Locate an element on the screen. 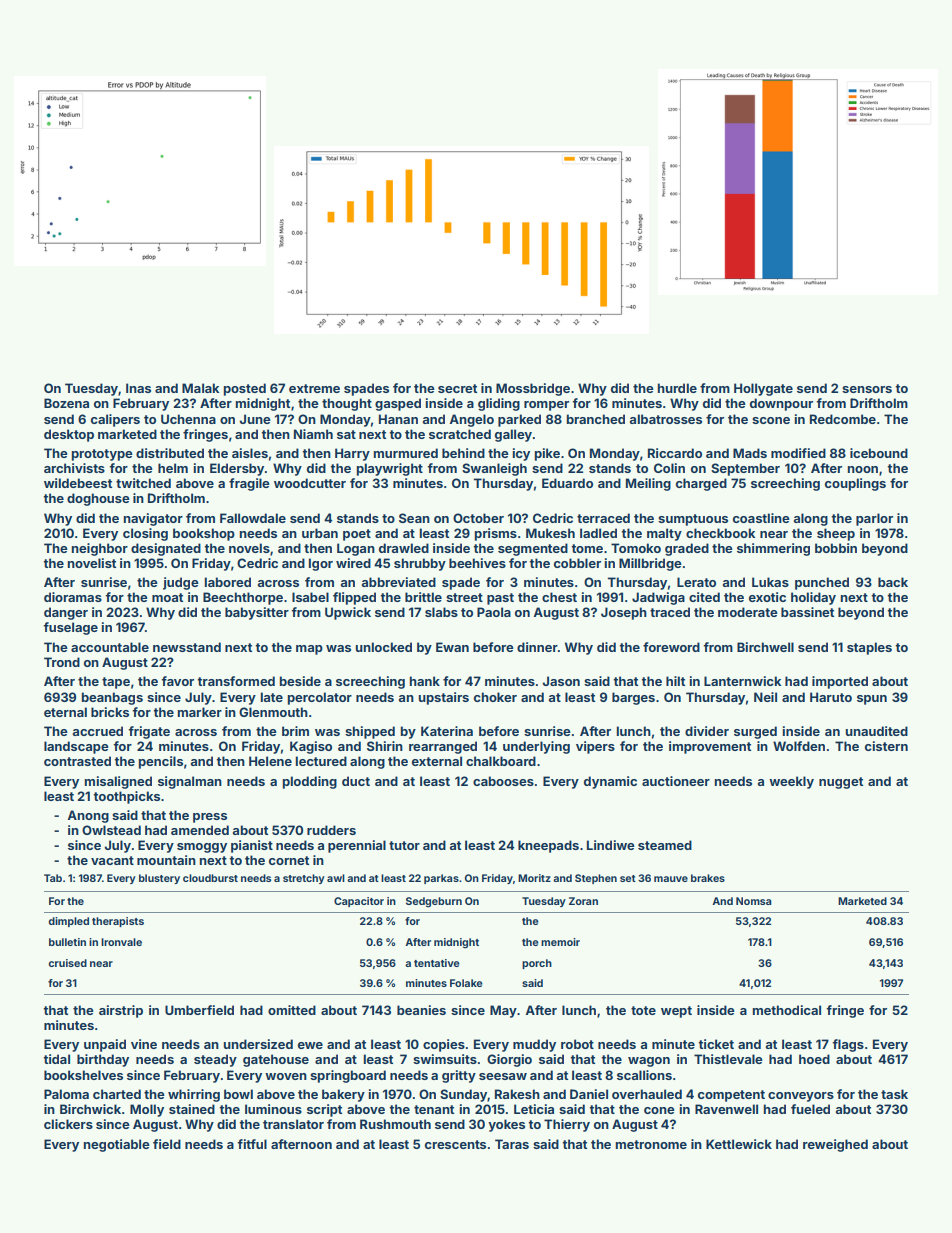 This screenshot has width=952, height=1233. modified is located at coordinates (798, 453).
